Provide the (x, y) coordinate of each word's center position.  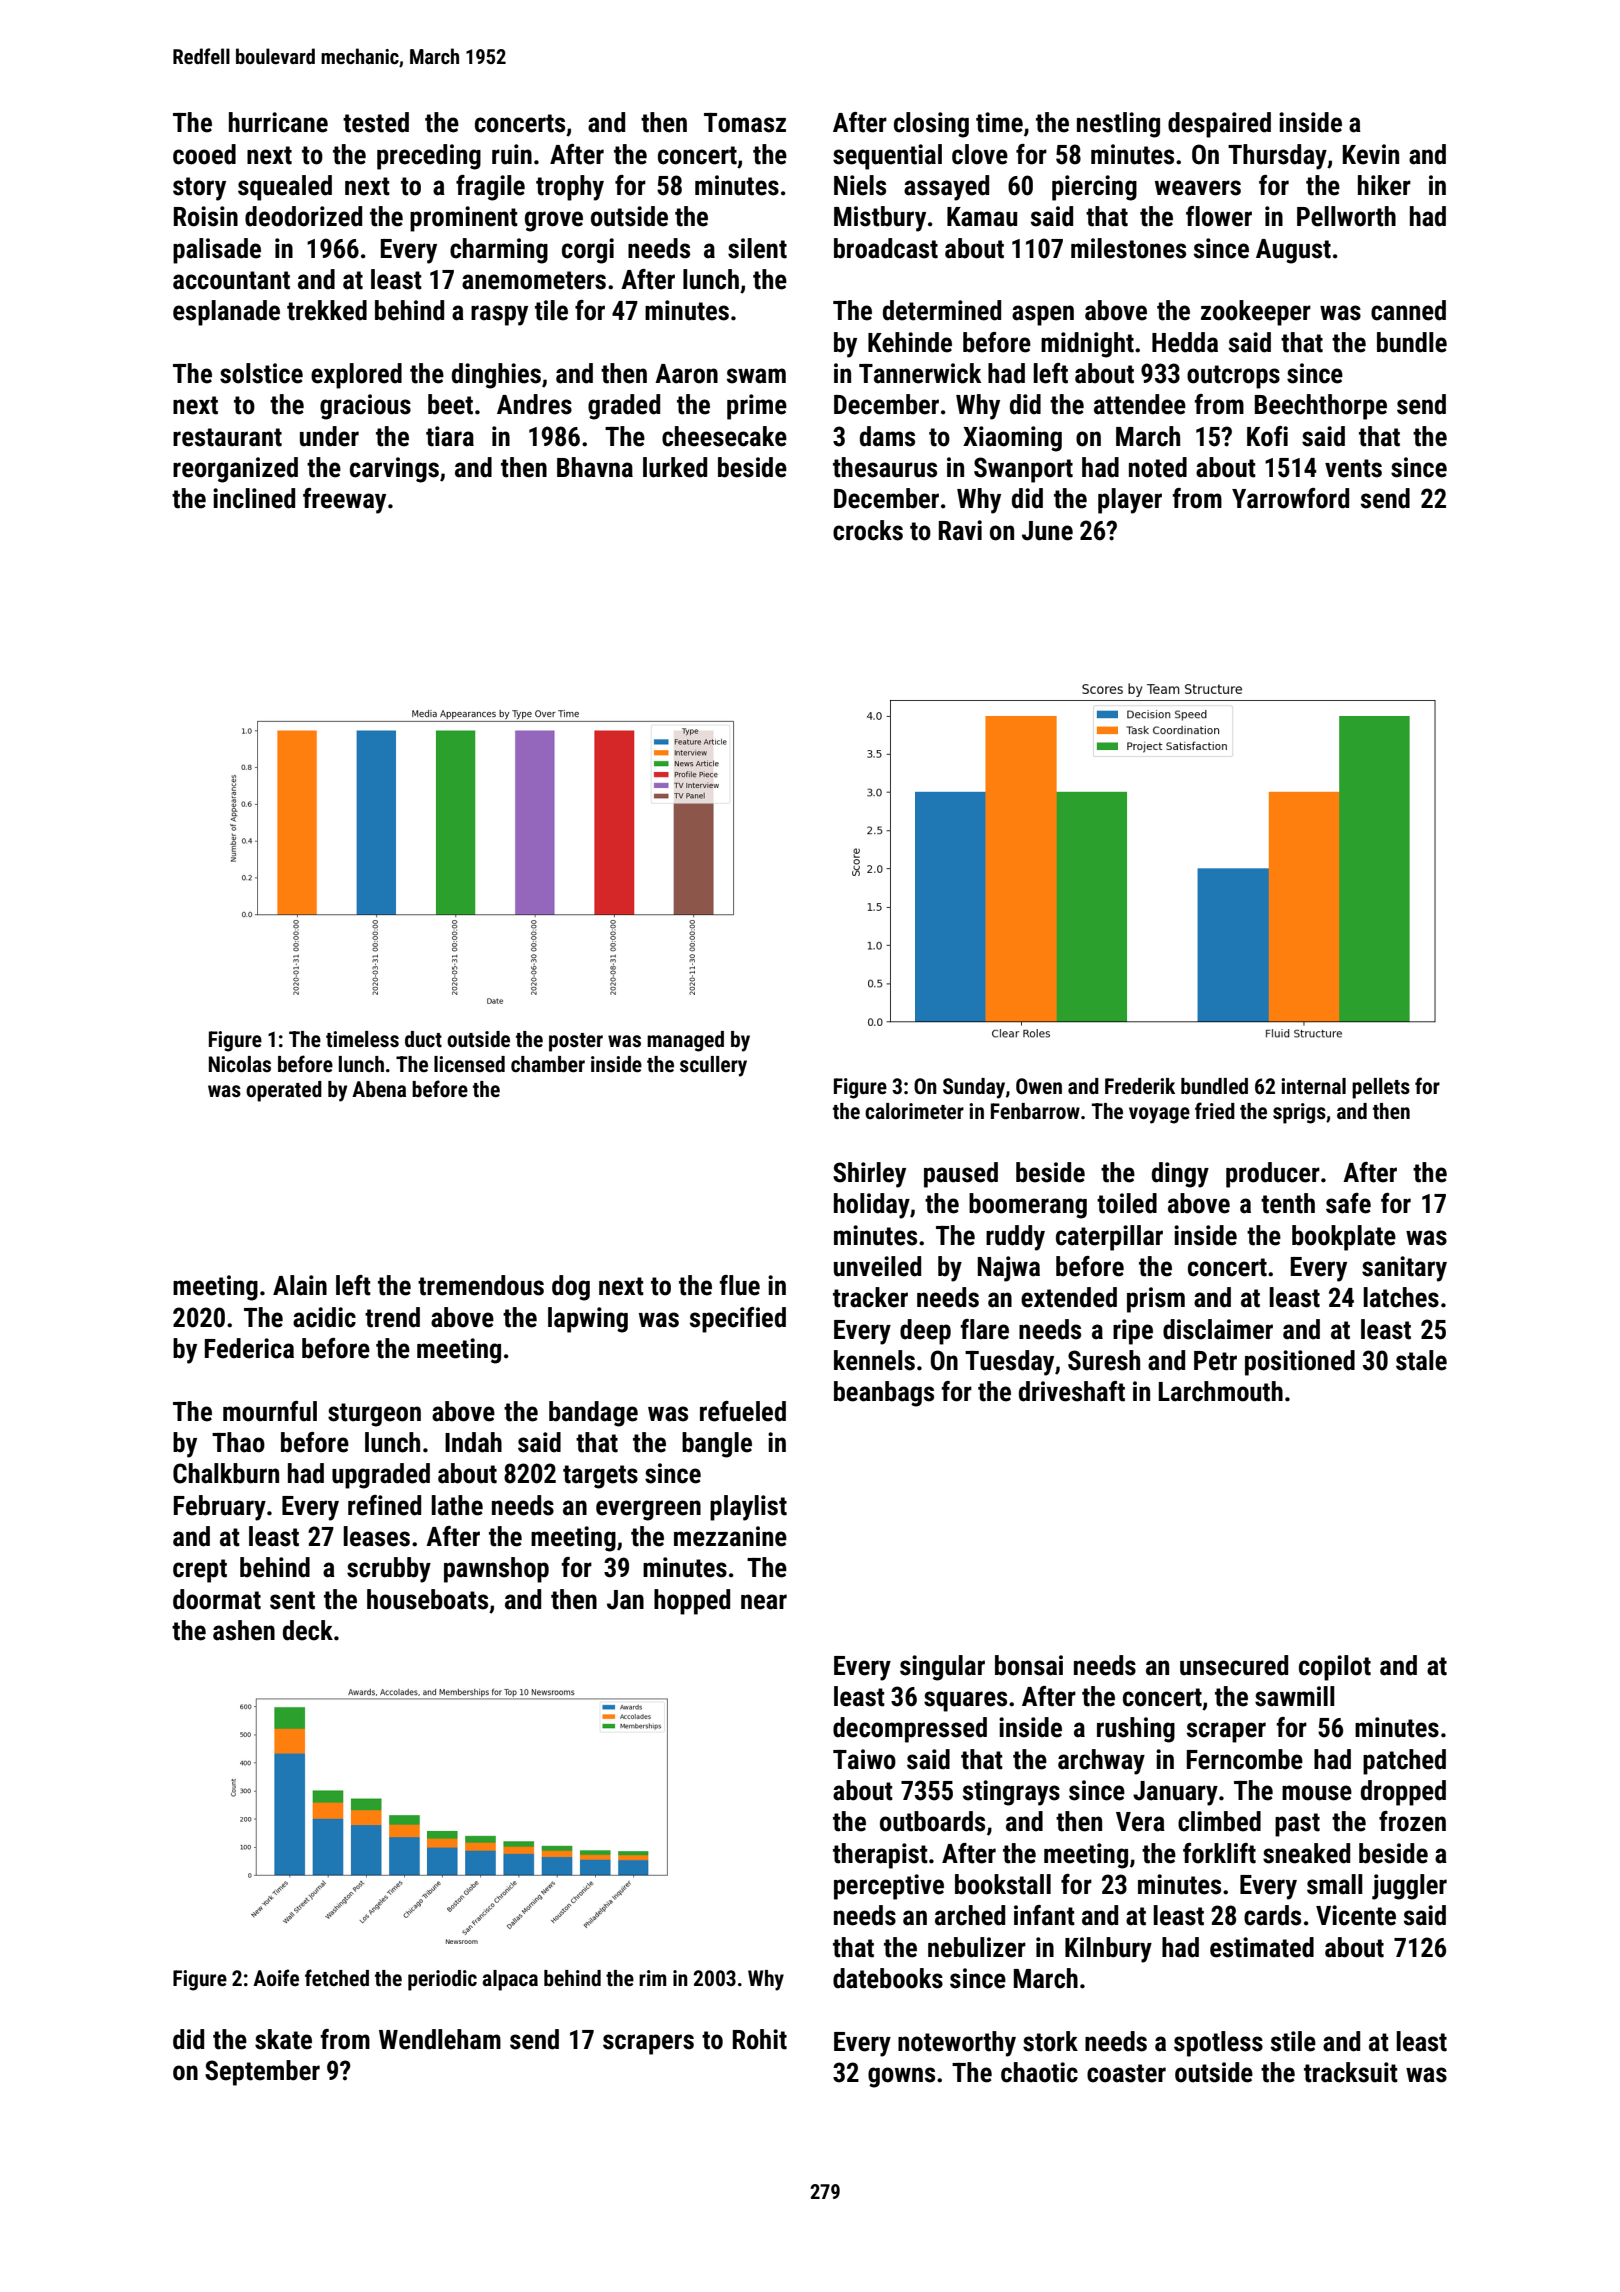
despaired (1219, 125)
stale (1421, 1360)
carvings (394, 470)
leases (376, 1536)
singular (942, 1668)
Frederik (1140, 1086)
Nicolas (240, 1064)
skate (283, 2039)
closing (931, 125)
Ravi (960, 530)
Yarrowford (1290, 498)
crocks (868, 530)
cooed (204, 154)
